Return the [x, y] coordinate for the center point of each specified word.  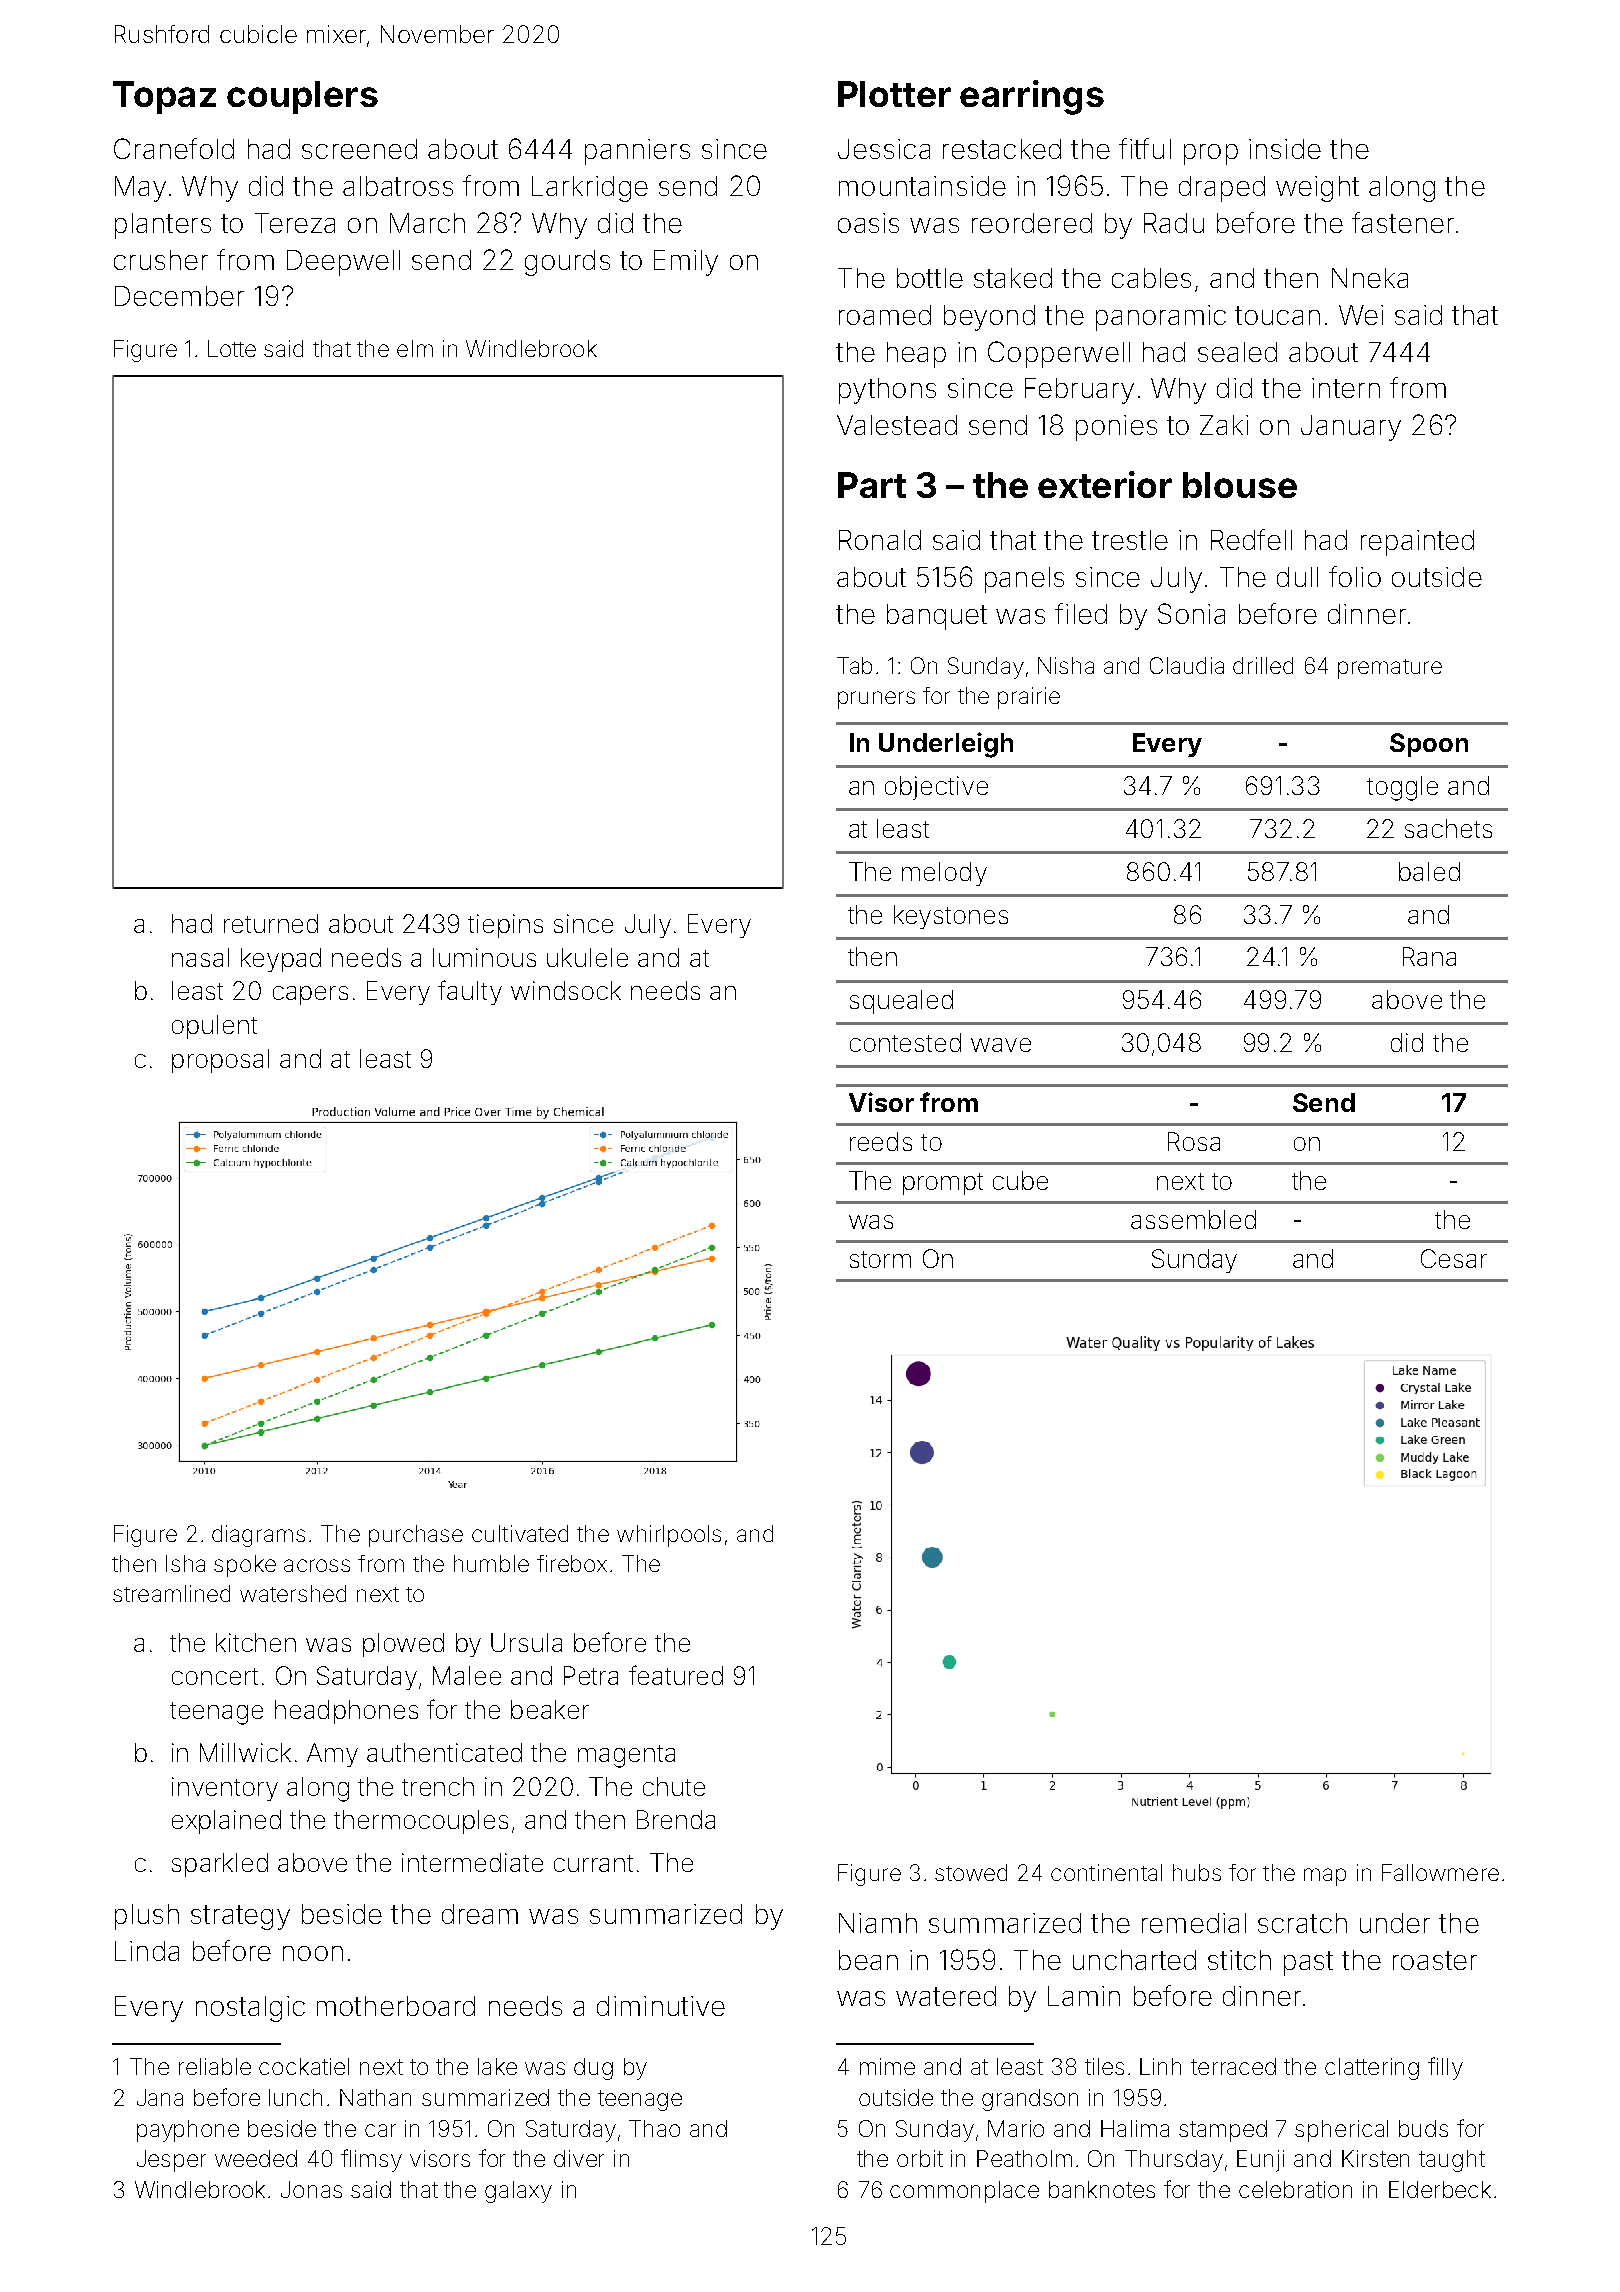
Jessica [884, 149]
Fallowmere [1440, 1872]
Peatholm [1024, 2158]
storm [880, 1259]
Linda [147, 1951]
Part [872, 485]
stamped [1223, 2131]
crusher [161, 260]
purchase [416, 1536]
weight [1317, 189]
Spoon [1429, 745]
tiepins [505, 926]
